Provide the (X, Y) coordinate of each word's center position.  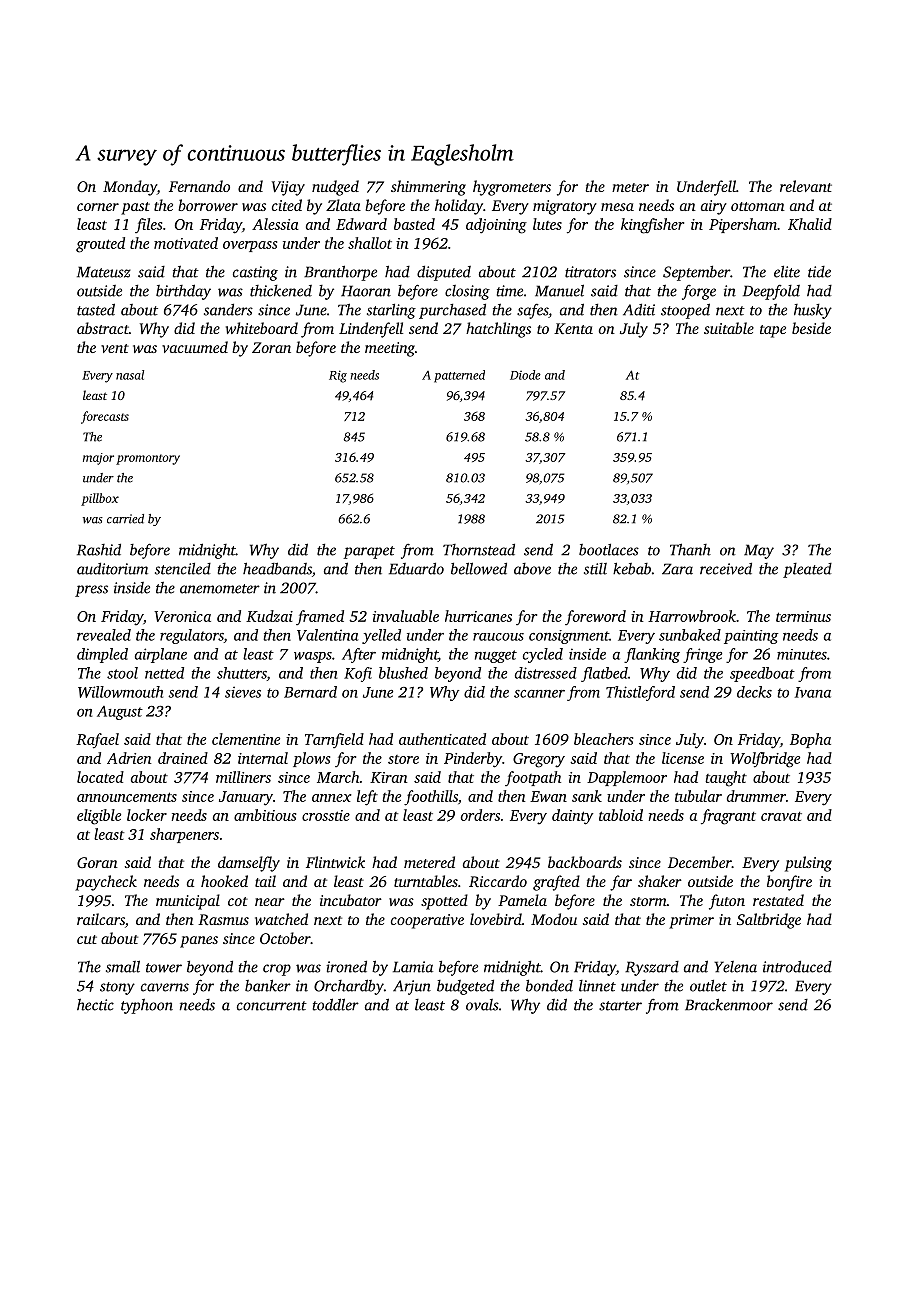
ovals (482, 1005)
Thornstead (479, 549)
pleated (807, 570)
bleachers (603, 739)
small (123, 966)
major (98, 459)
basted (414, 224)
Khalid (810, 224)
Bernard (310, 692)
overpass (250, 246)
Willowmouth (120, 692)
